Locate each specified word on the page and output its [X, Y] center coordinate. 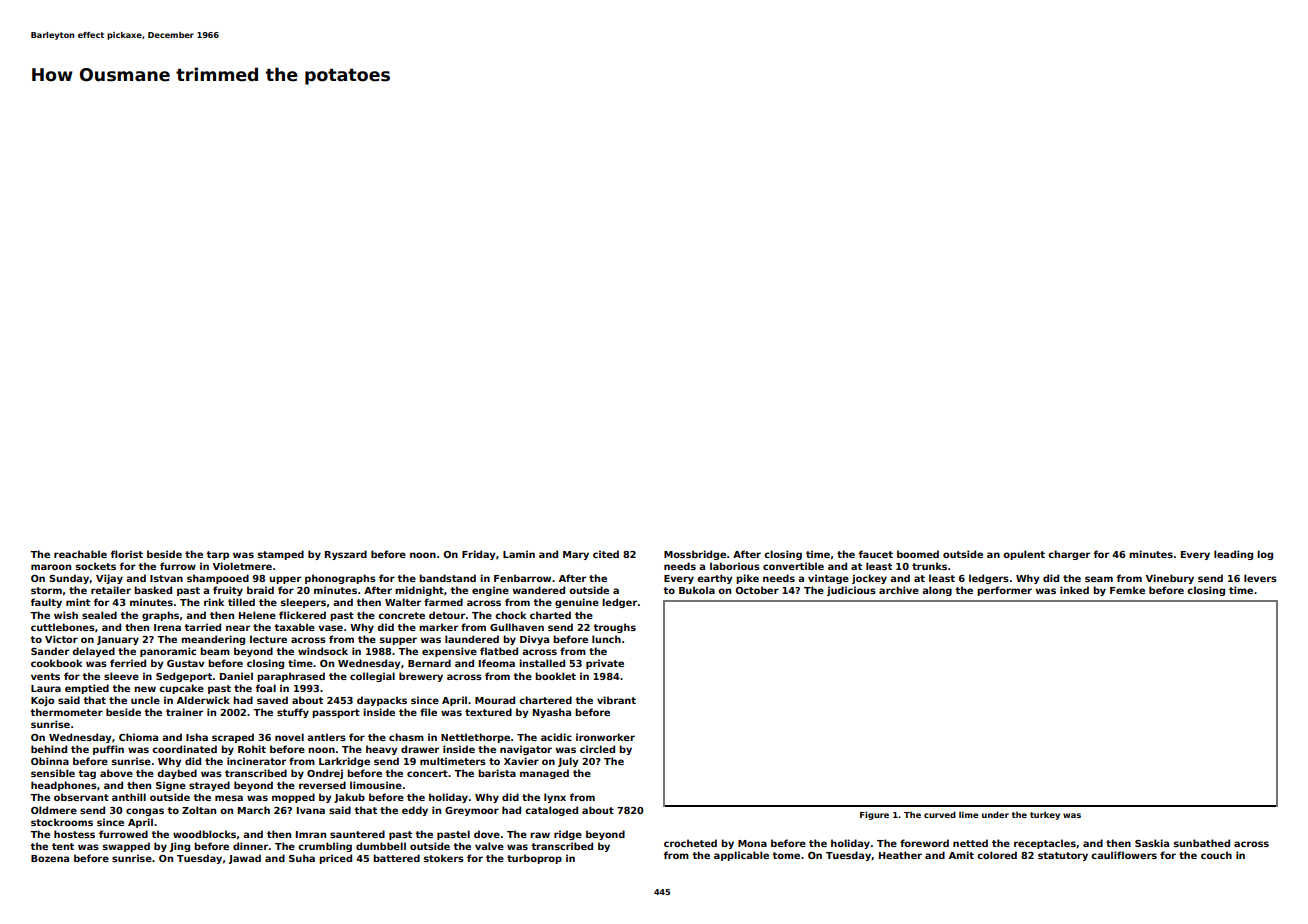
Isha [197, 737]
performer [1004, 591]
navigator [526, 750]
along [937, 591]
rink [214, 602]
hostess [74, 834]
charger [1069, 555]
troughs [614, 628]
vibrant [616, 700]
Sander [50, 651]
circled [597, 749]
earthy [714, 579]
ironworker [605, 737]
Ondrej [325, 774]
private [605, 664]
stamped [281, 555]
